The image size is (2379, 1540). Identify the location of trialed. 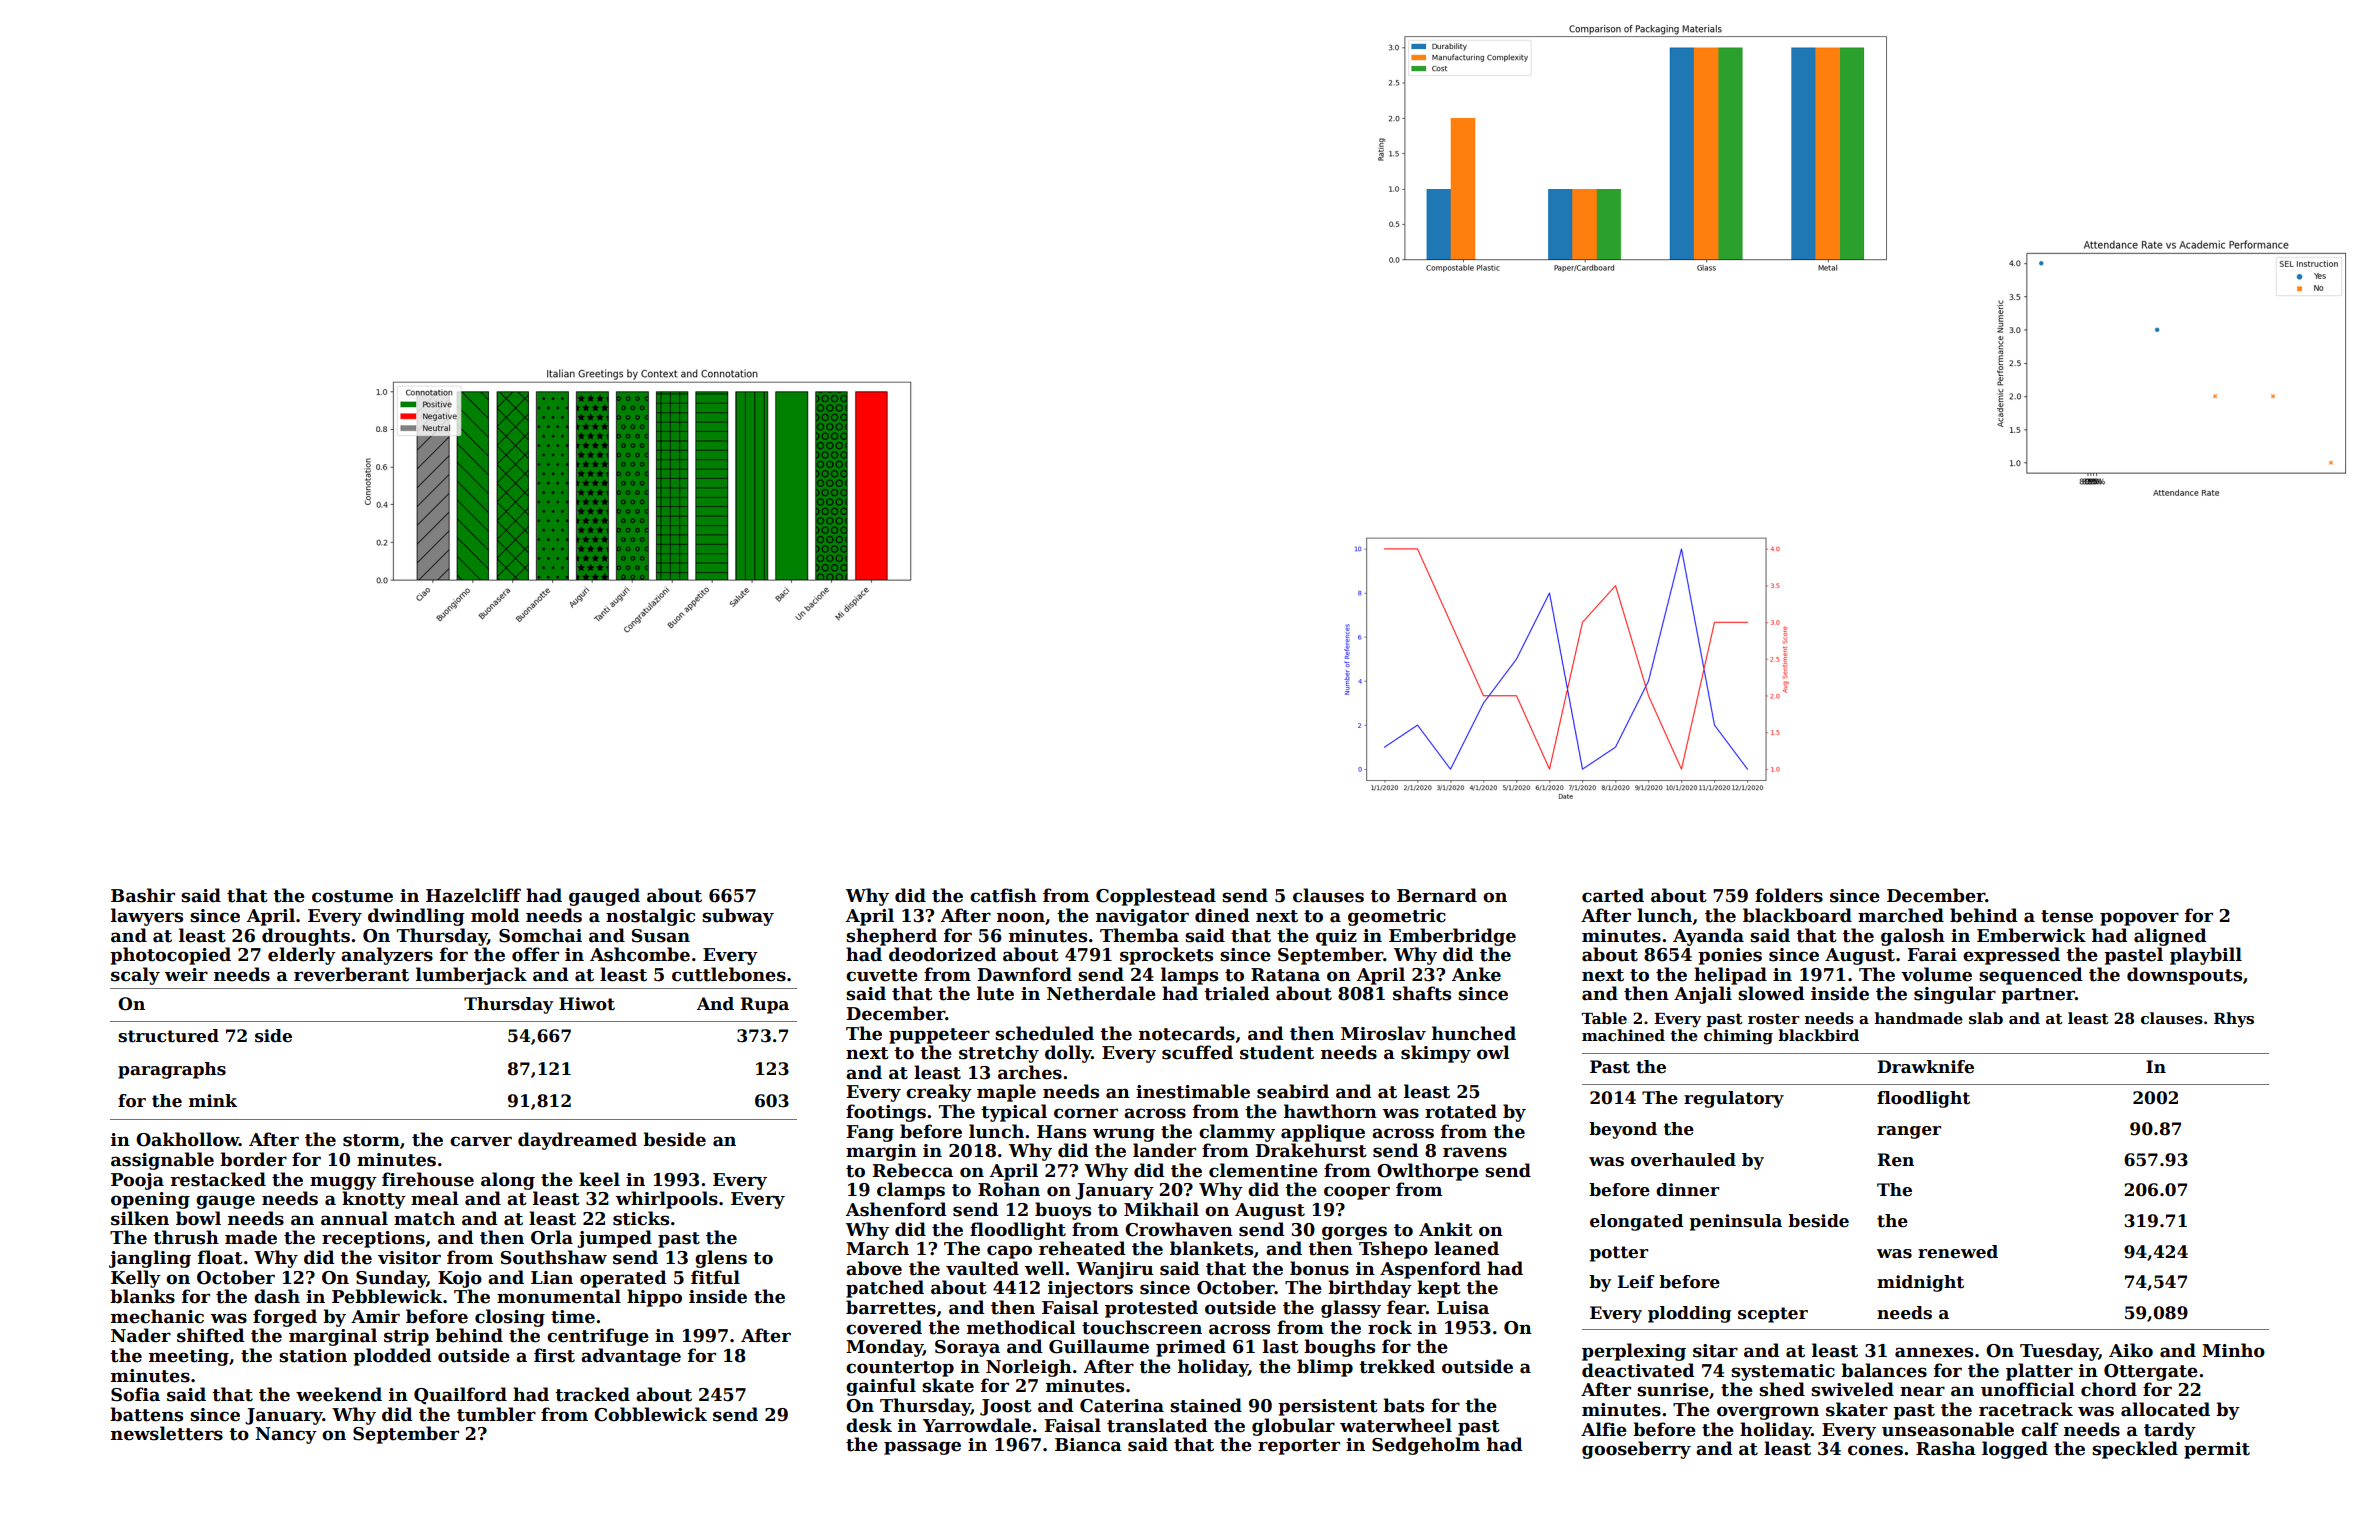
(1237, 993).
